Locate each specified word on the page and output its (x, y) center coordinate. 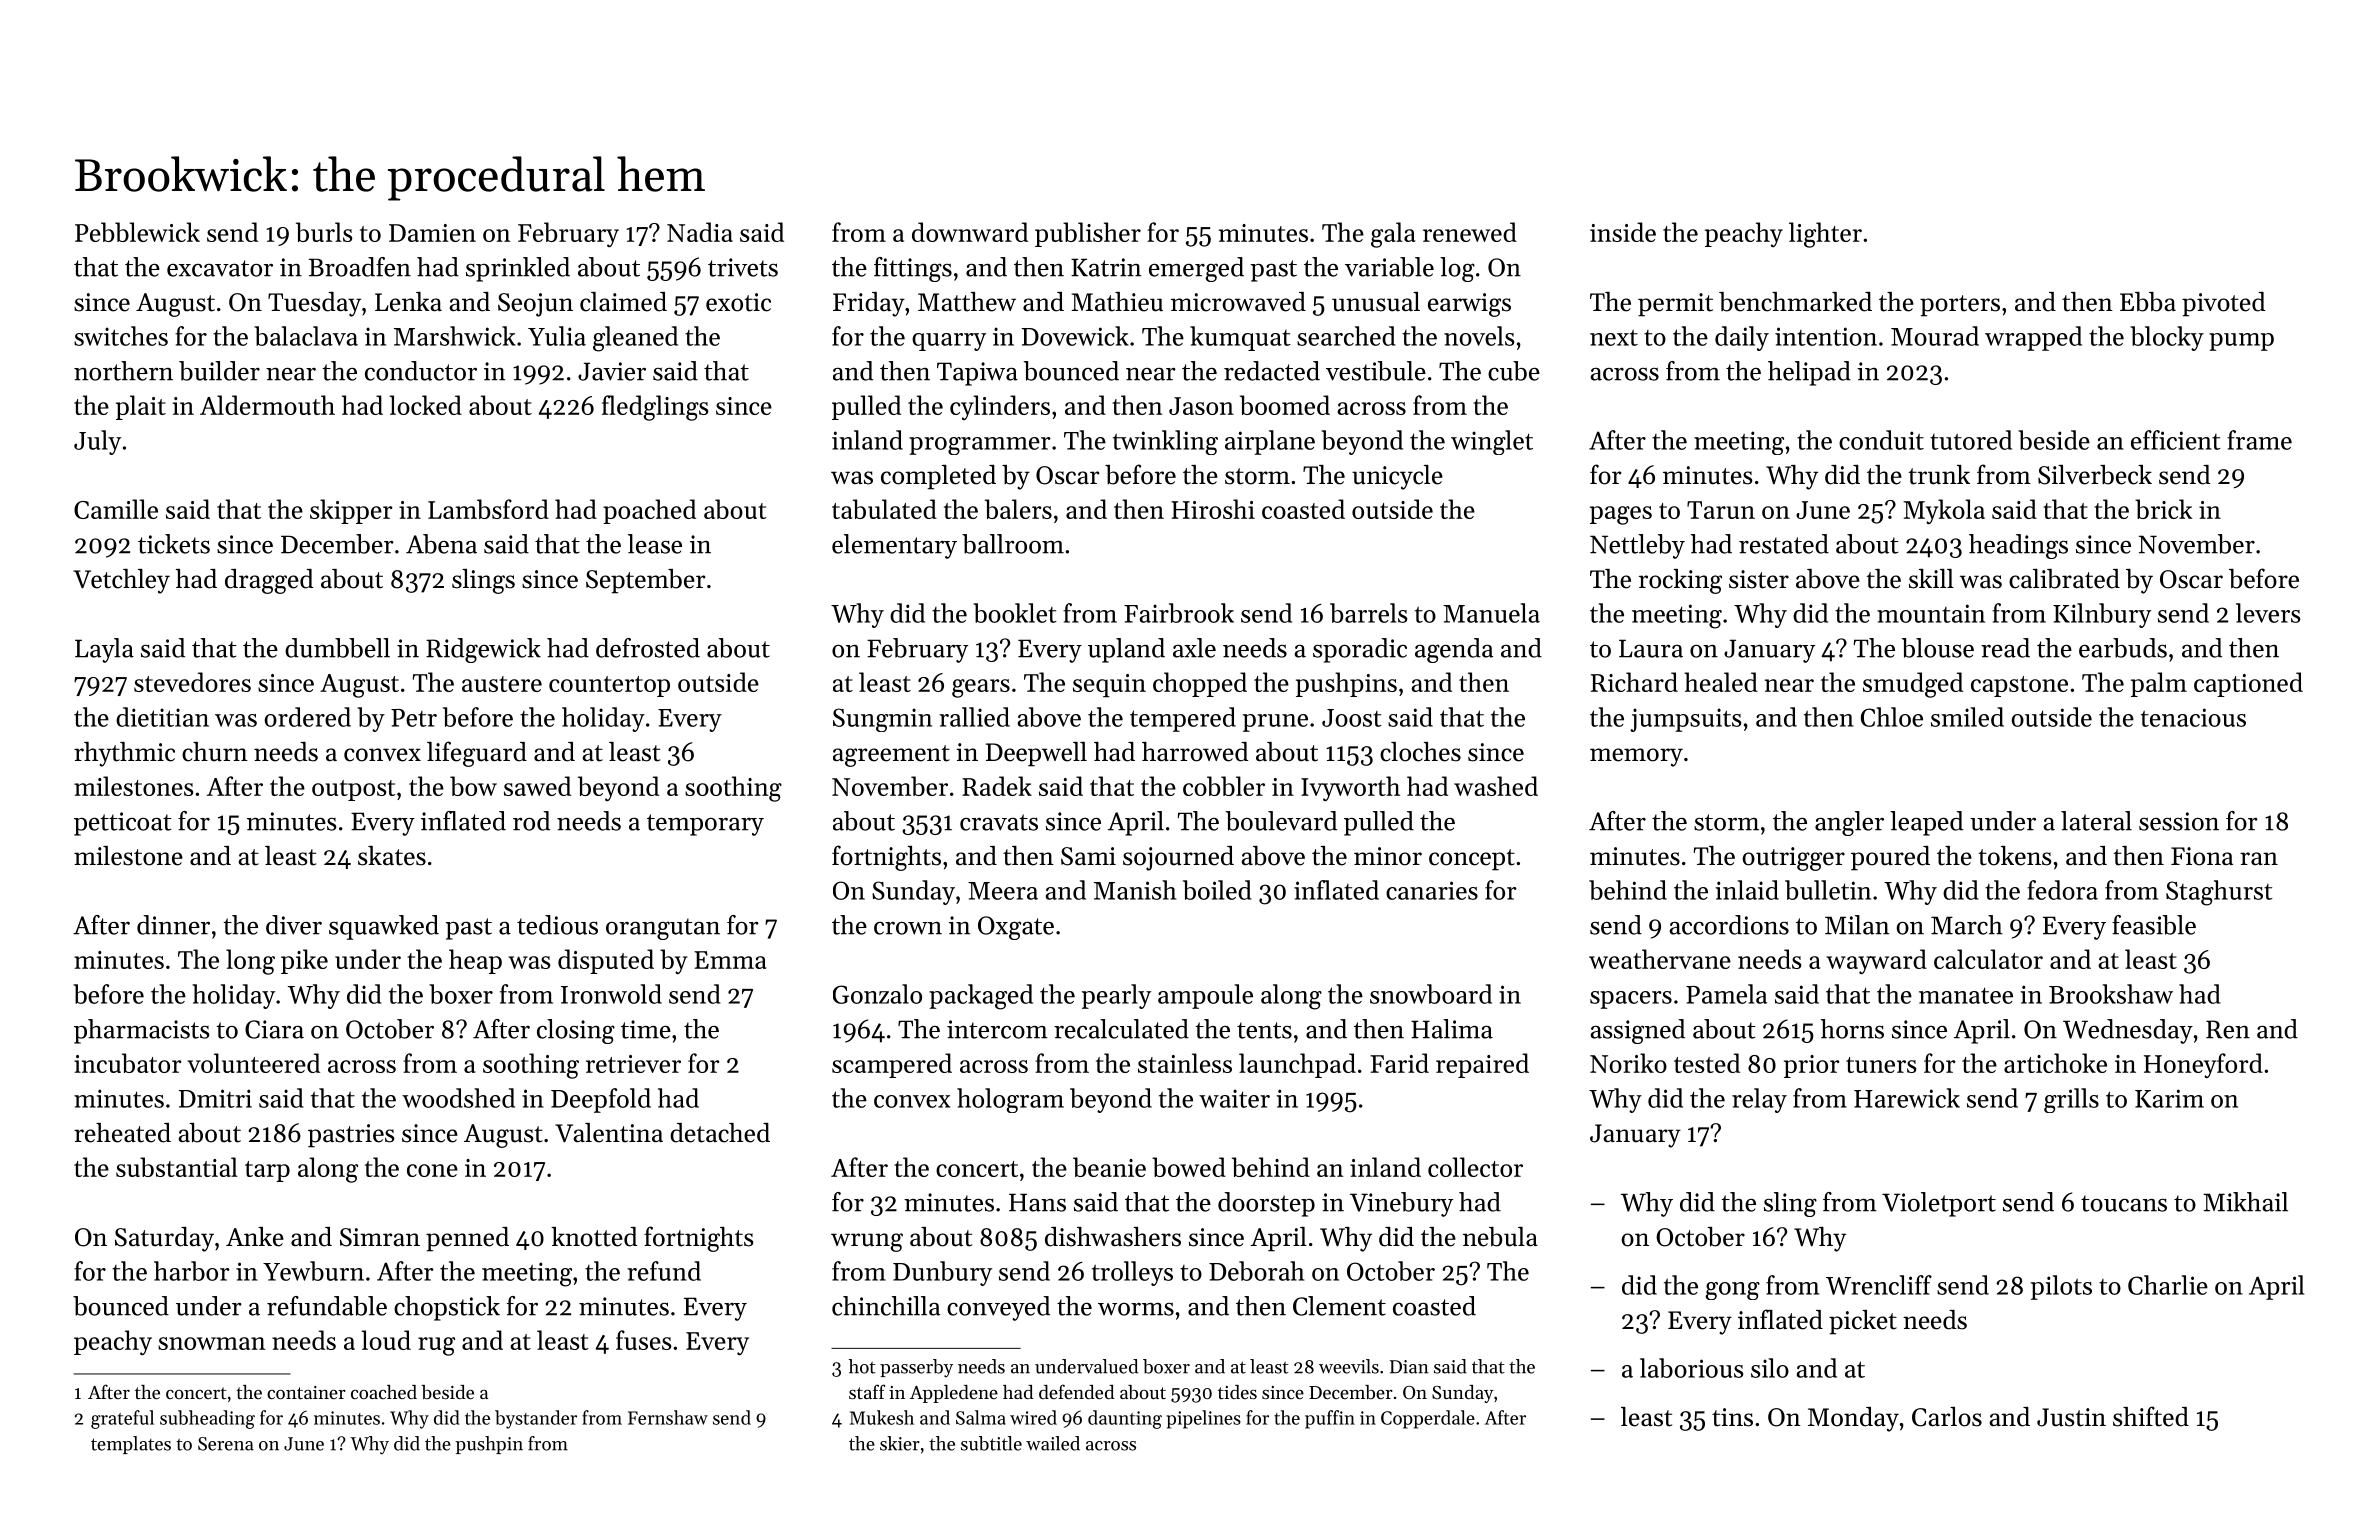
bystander (536, 1419)
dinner (173, 925)
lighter (1825, 235)
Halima (1452, 1029)
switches (121, 336)
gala (1393, 235)
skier (900, 1443)
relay (1759, 1100)
